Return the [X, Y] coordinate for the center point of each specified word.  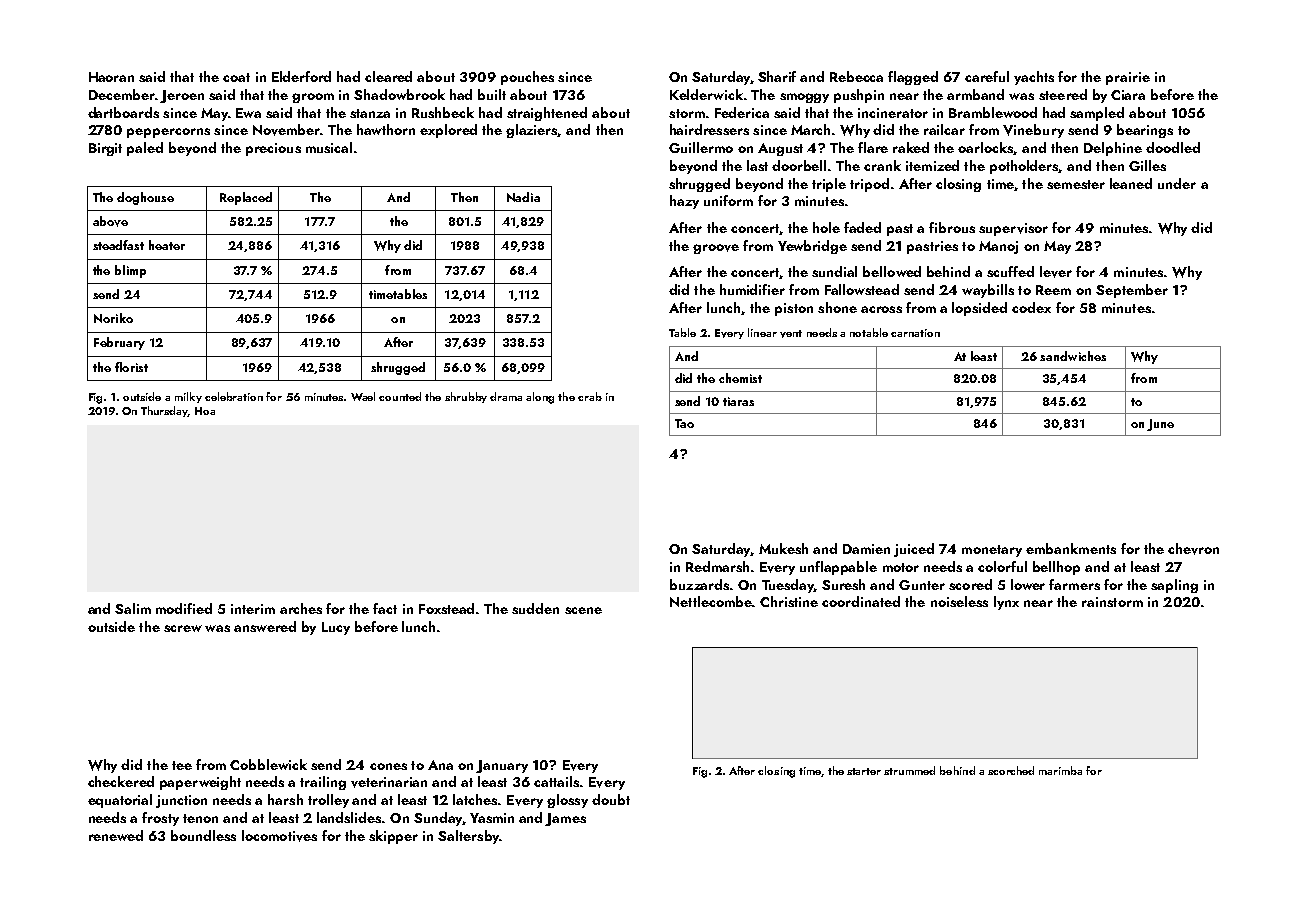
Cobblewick [268, 764]
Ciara [1128, 95]
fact [385, 608]
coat [236, 77]
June [1160, 425]
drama [506, 396]
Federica [742, 112]
